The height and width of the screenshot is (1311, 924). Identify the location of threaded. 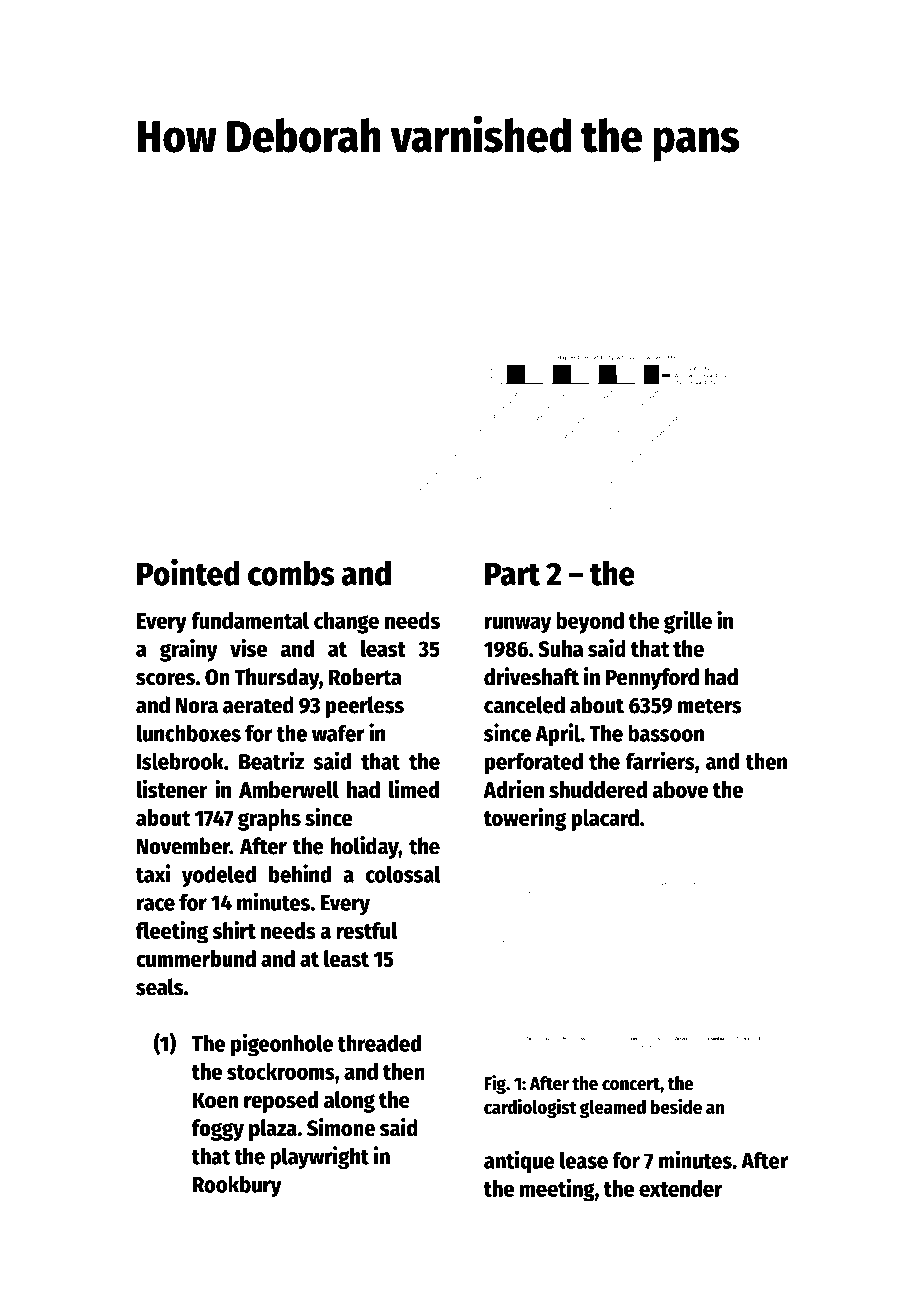
(379, 1043).
